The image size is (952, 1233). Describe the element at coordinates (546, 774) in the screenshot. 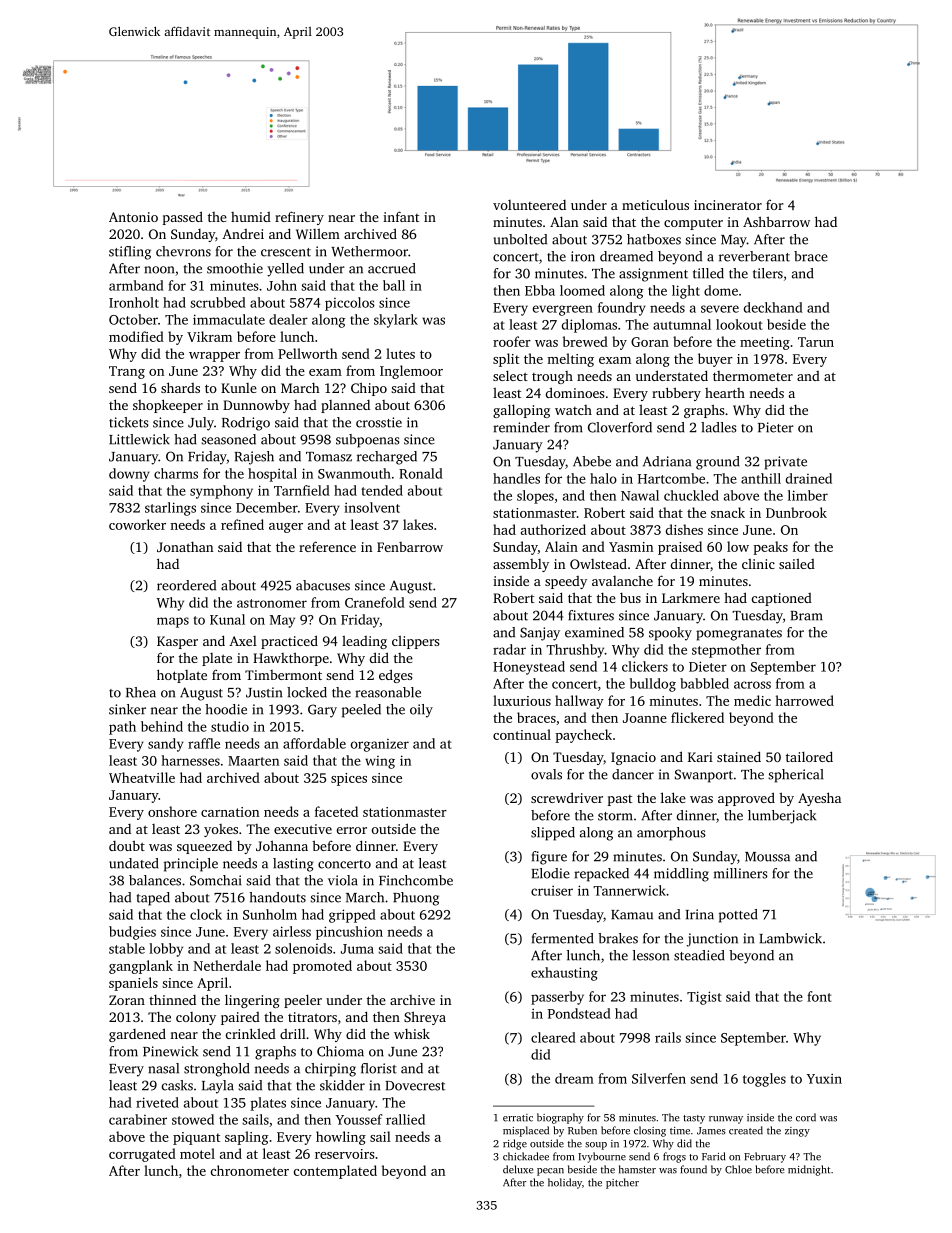

I see `ovals` at that location.
